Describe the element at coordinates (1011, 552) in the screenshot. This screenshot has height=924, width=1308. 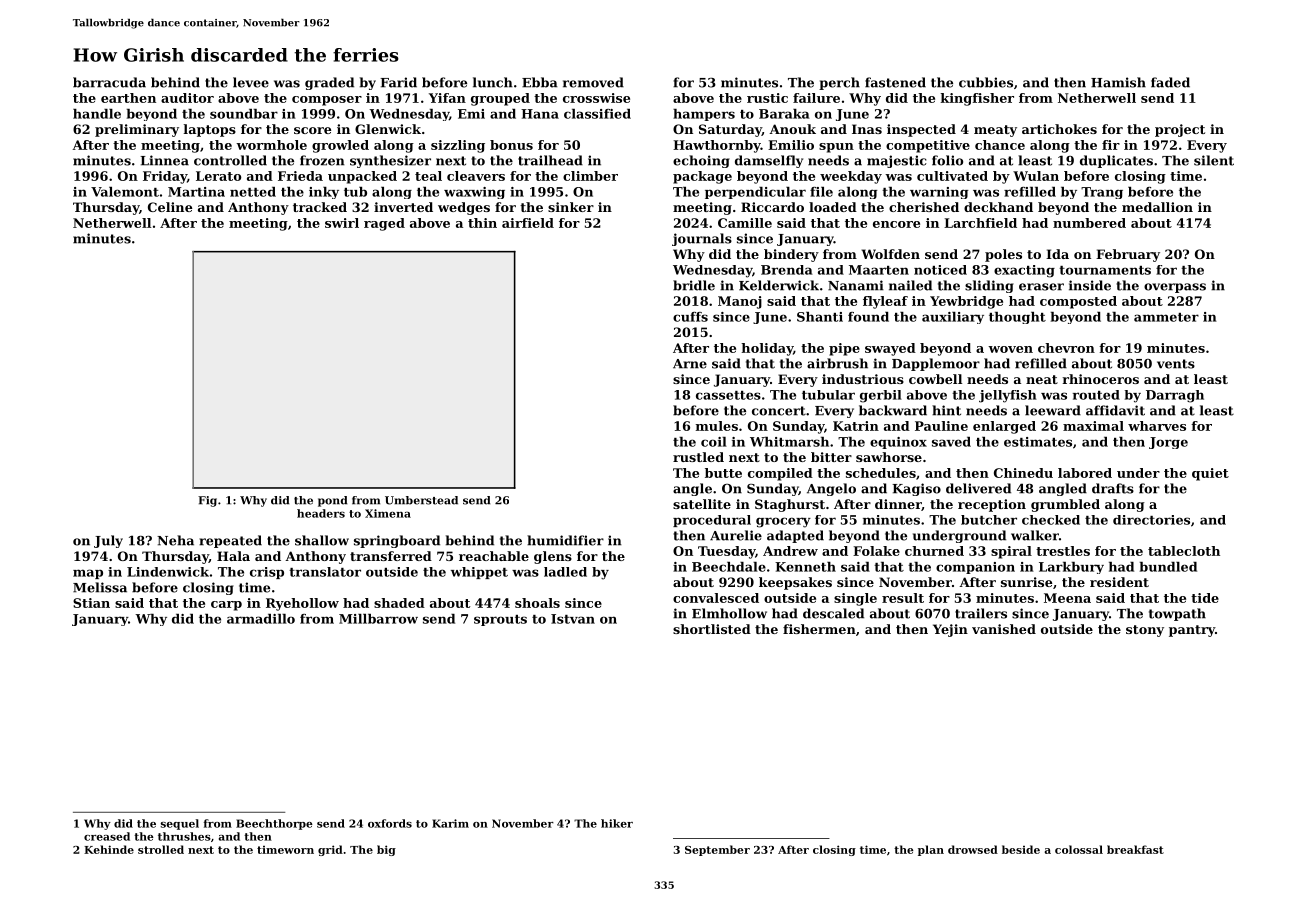
I see `spiral` at that location.
